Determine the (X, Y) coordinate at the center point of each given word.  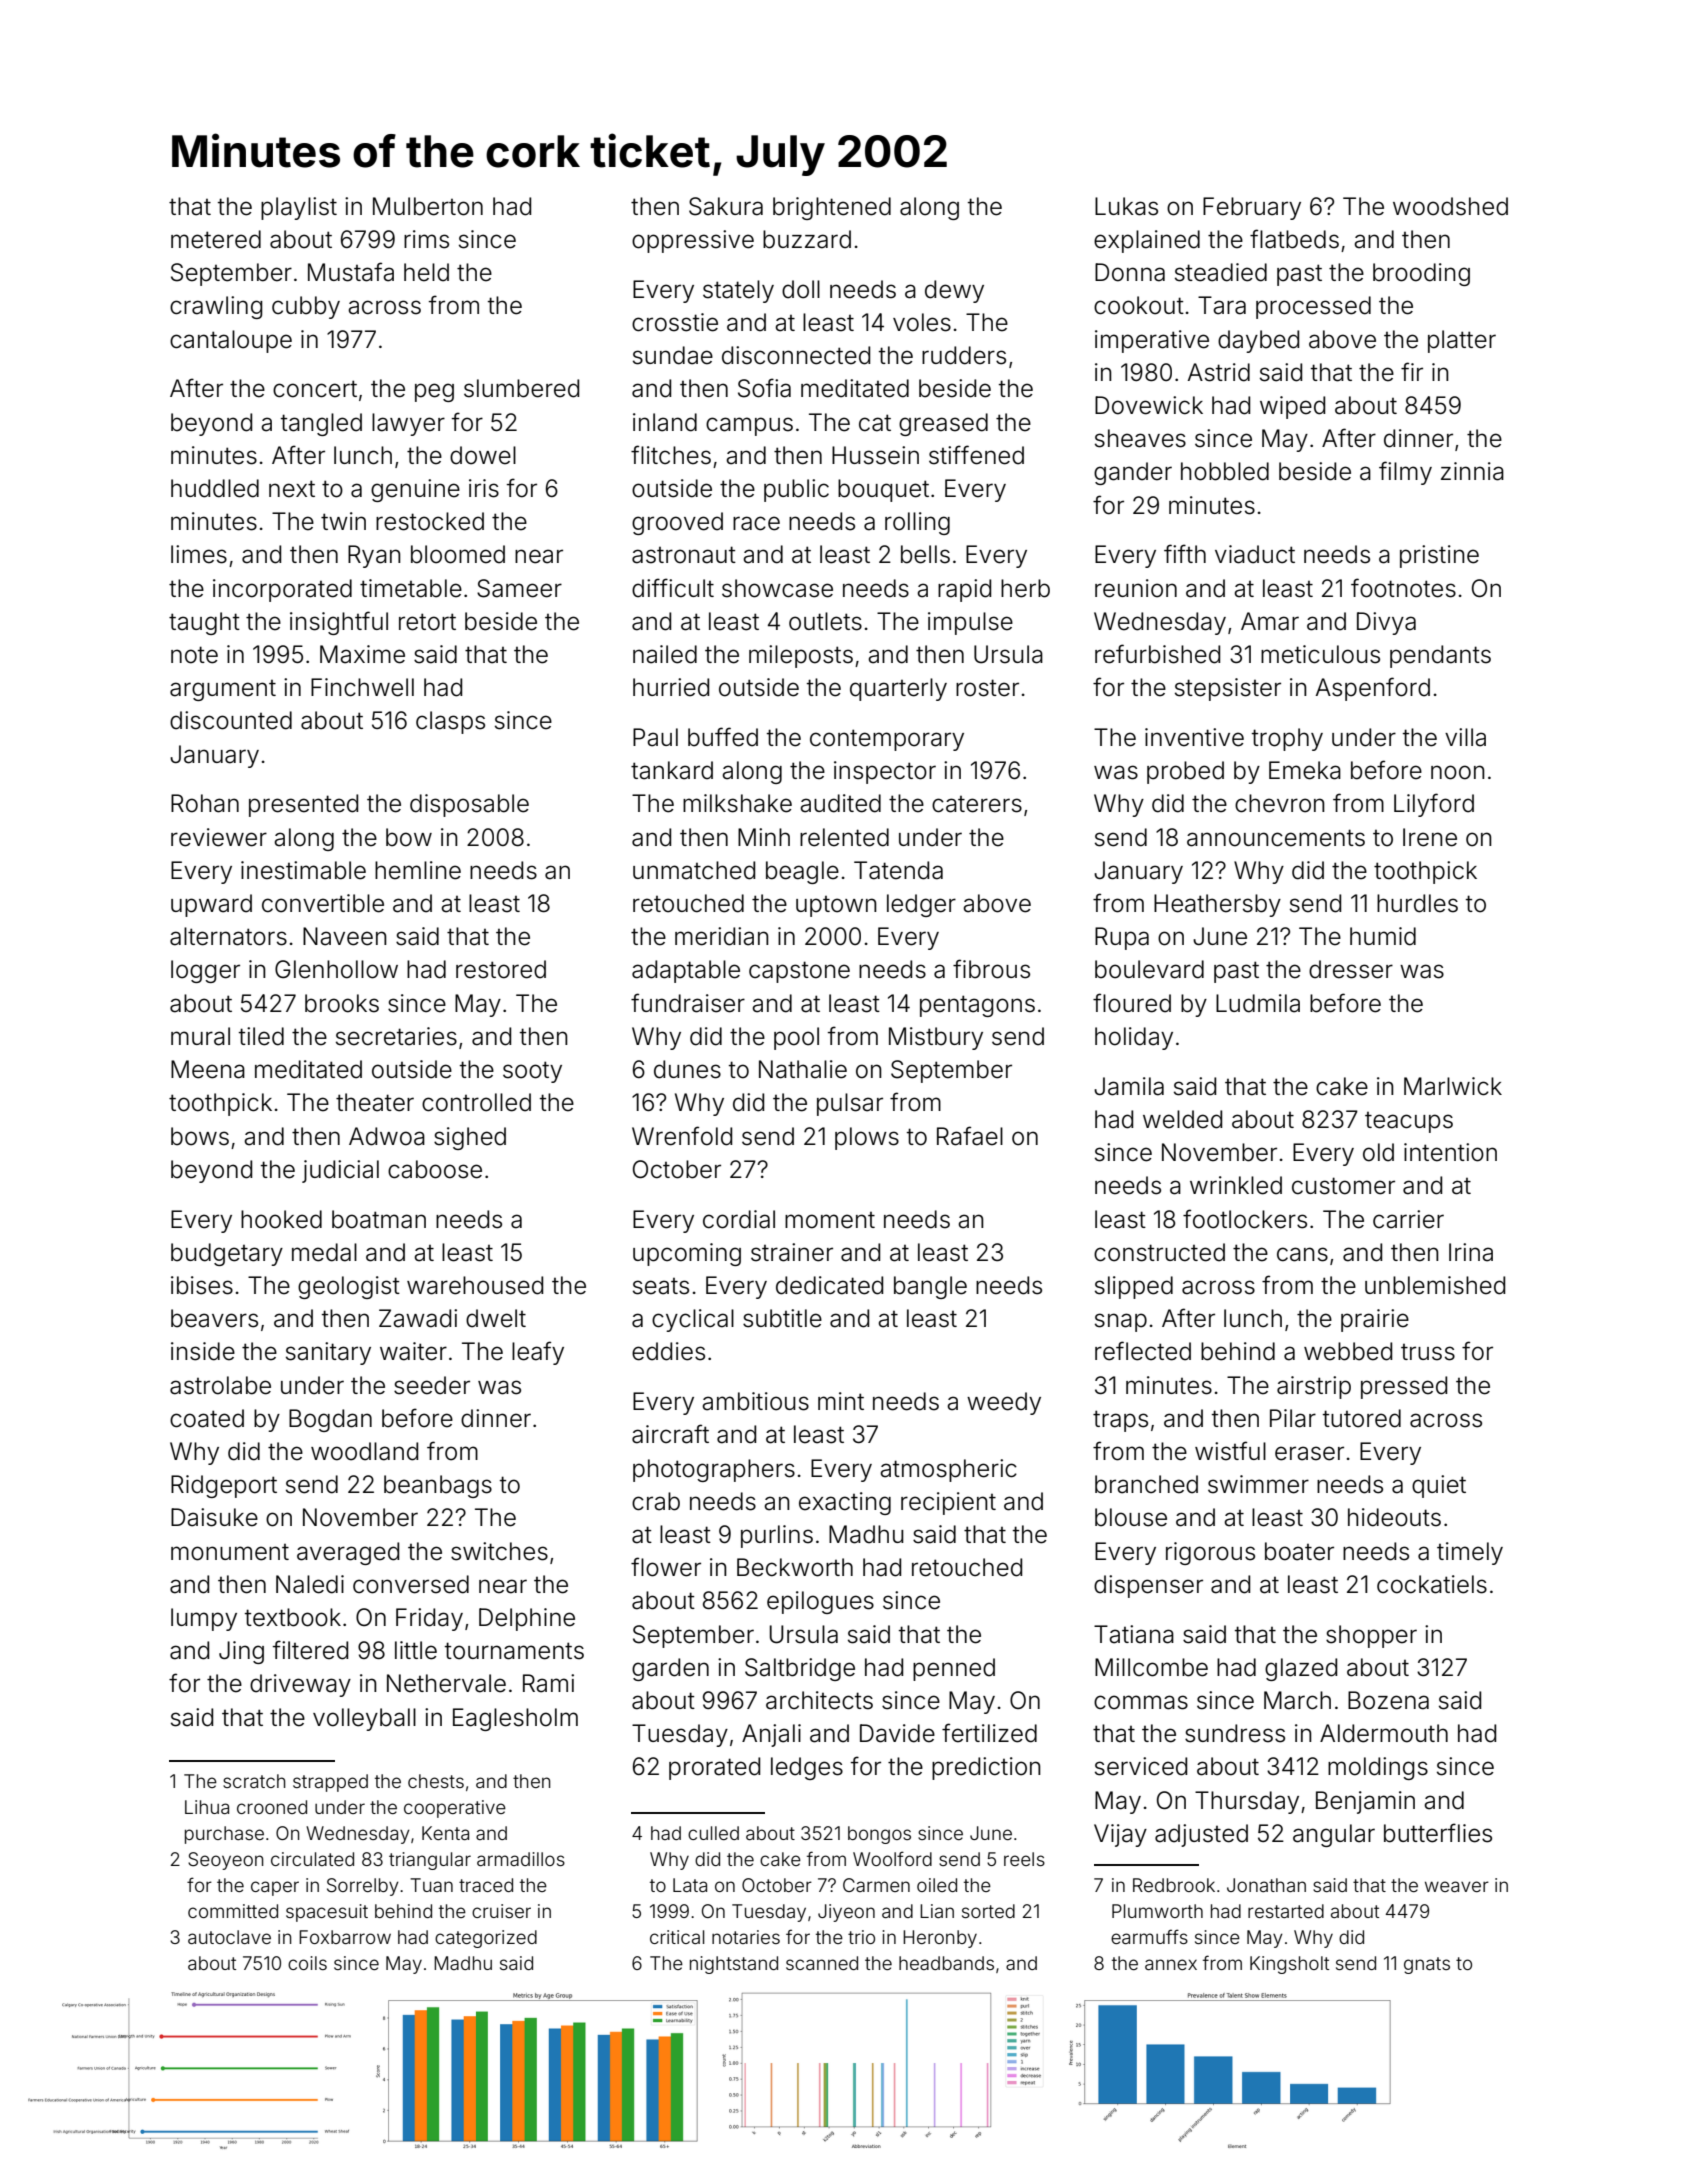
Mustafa (351, 272)
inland (665, 422)
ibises (202, 1285)
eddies (668, 1351)
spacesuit (327, 1913)
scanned (822, 1963)
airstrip (1314, 1387)
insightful (339, 623)
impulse (970, 623)
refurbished (1157, 654)
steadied (1221, 272)
